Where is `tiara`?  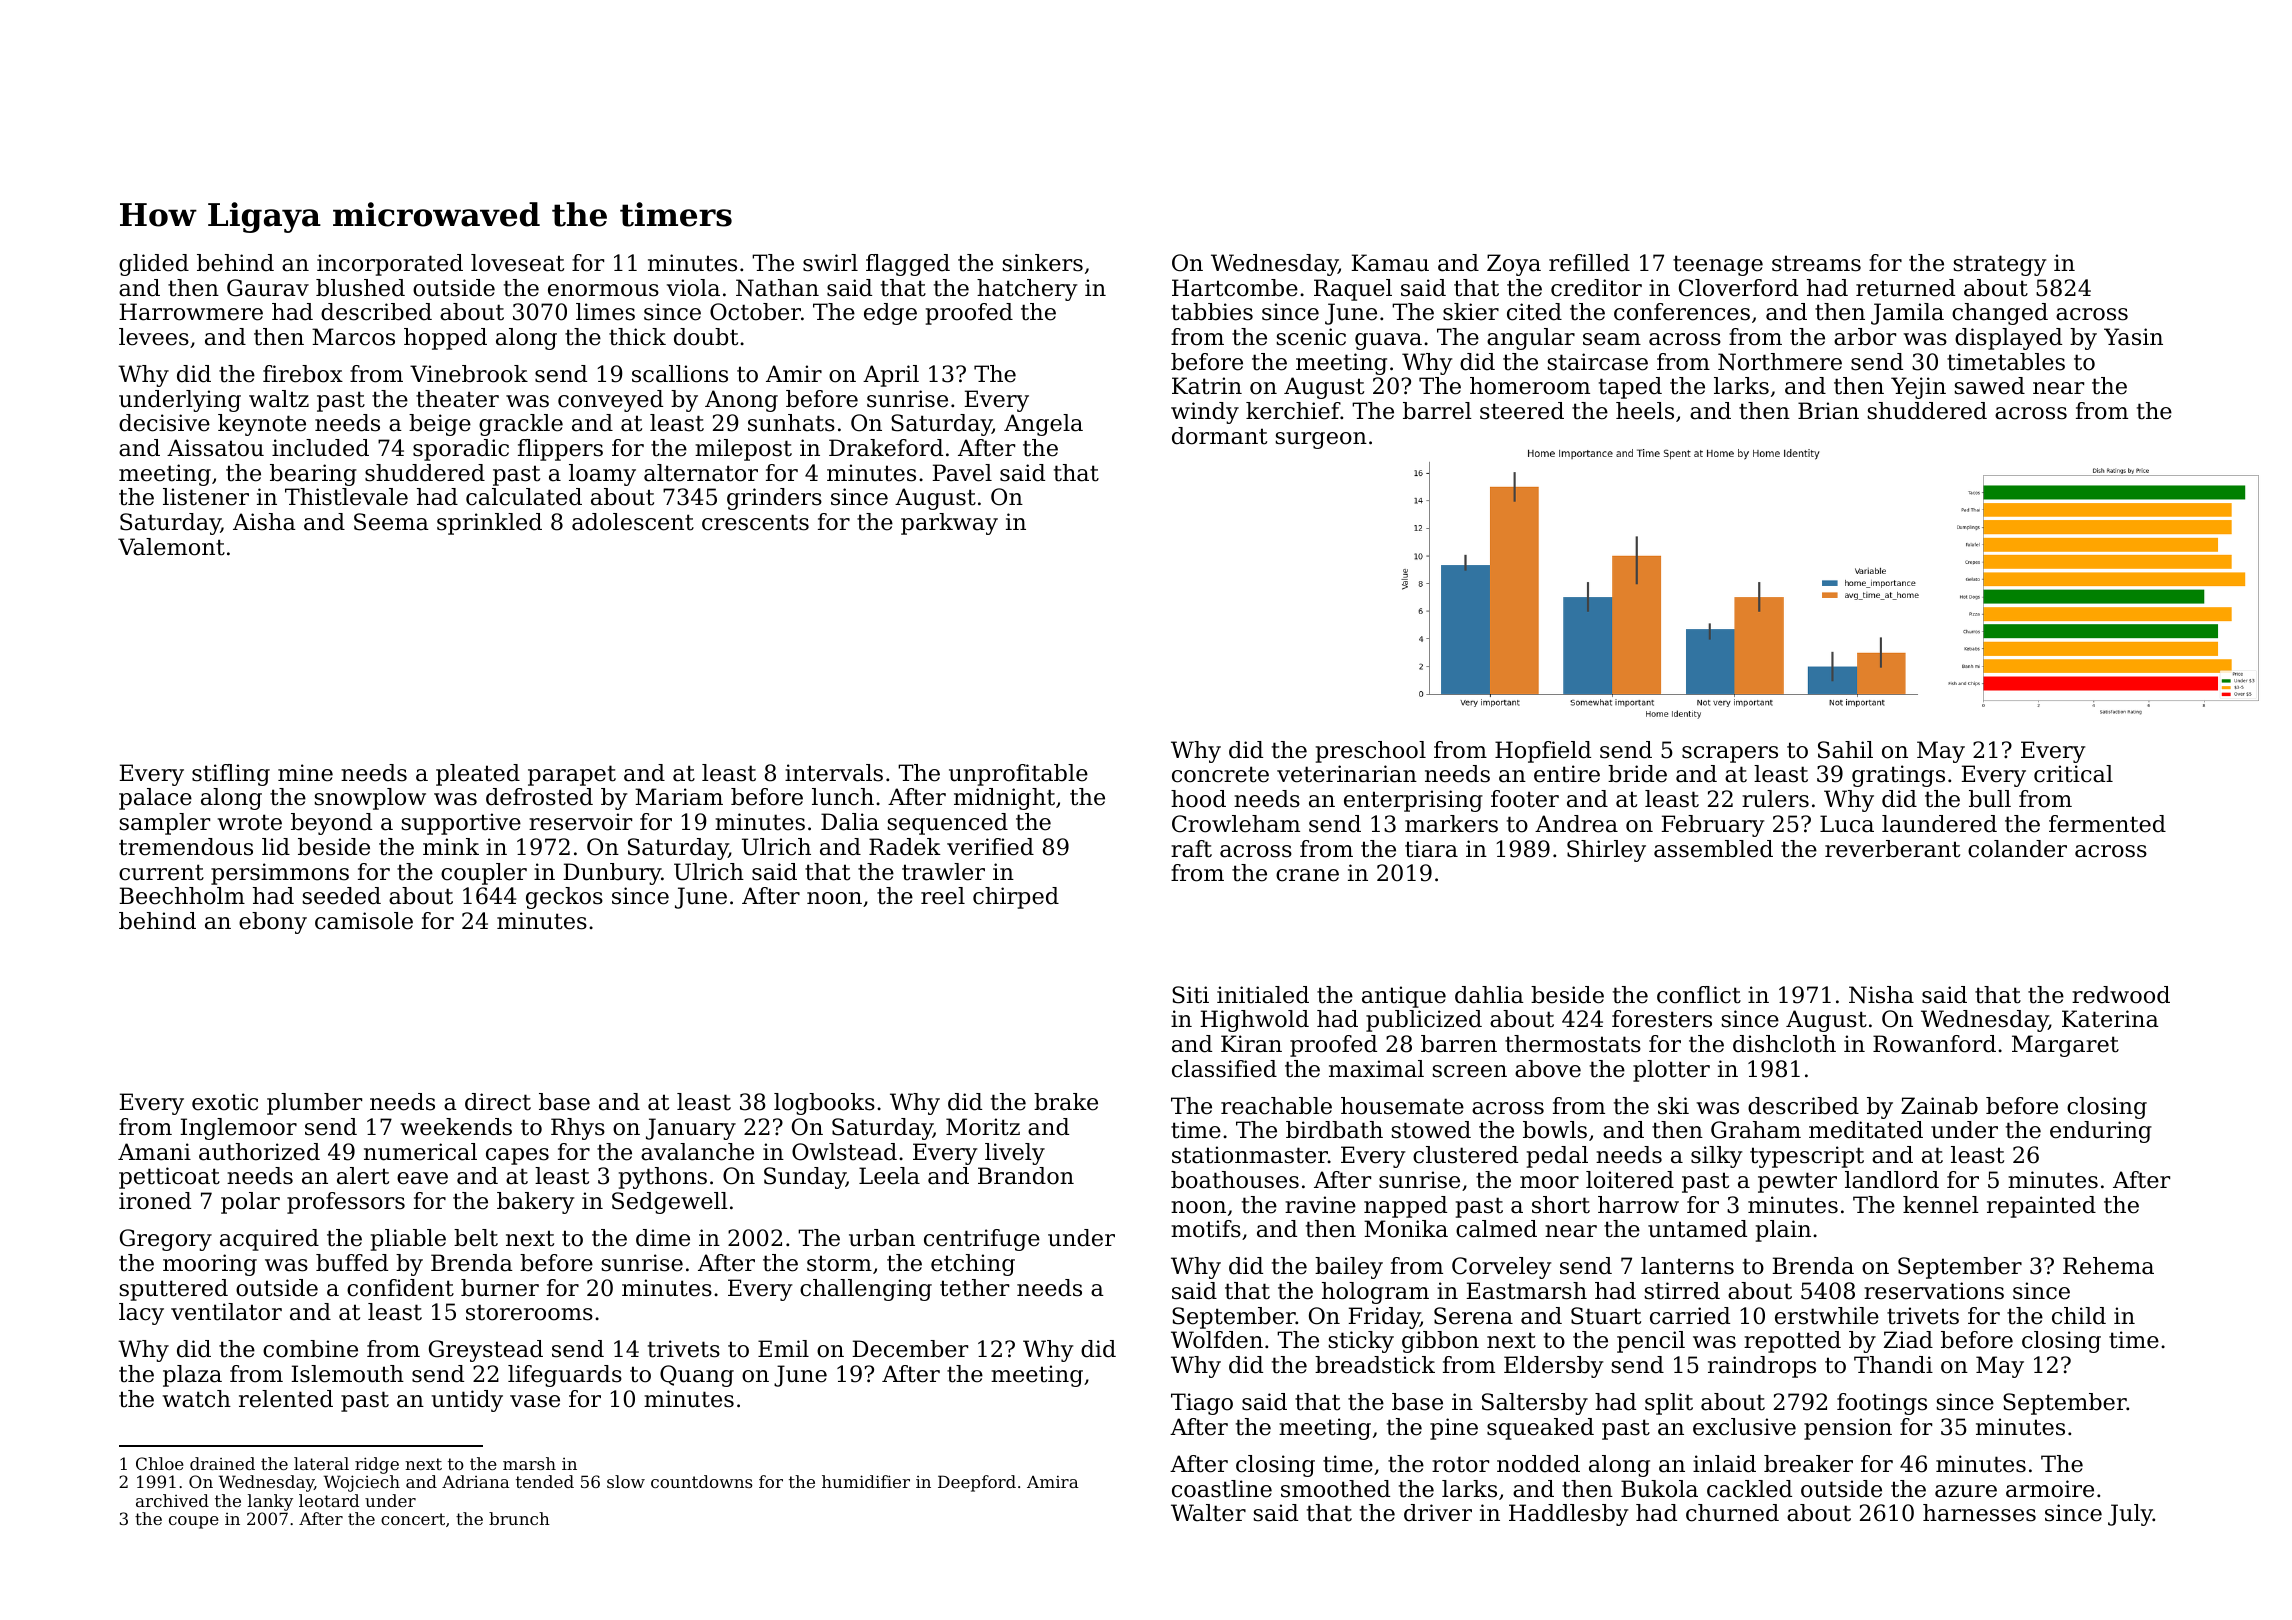
tiara is located at coordinates (1431, 849).
